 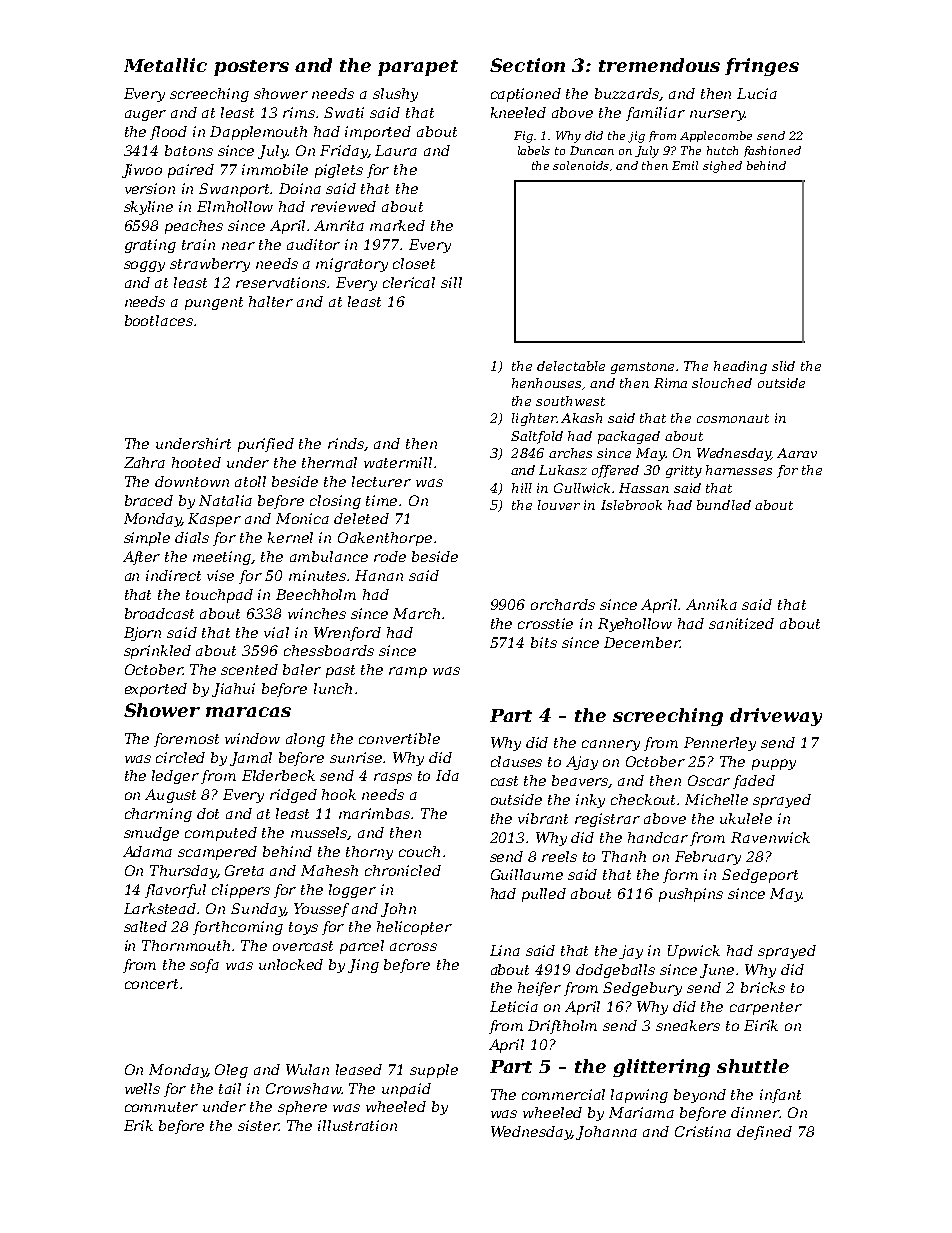 What do you see at coordinates (722, 383) in the document?
I see `slouched` at bounding box center [722, 383].
